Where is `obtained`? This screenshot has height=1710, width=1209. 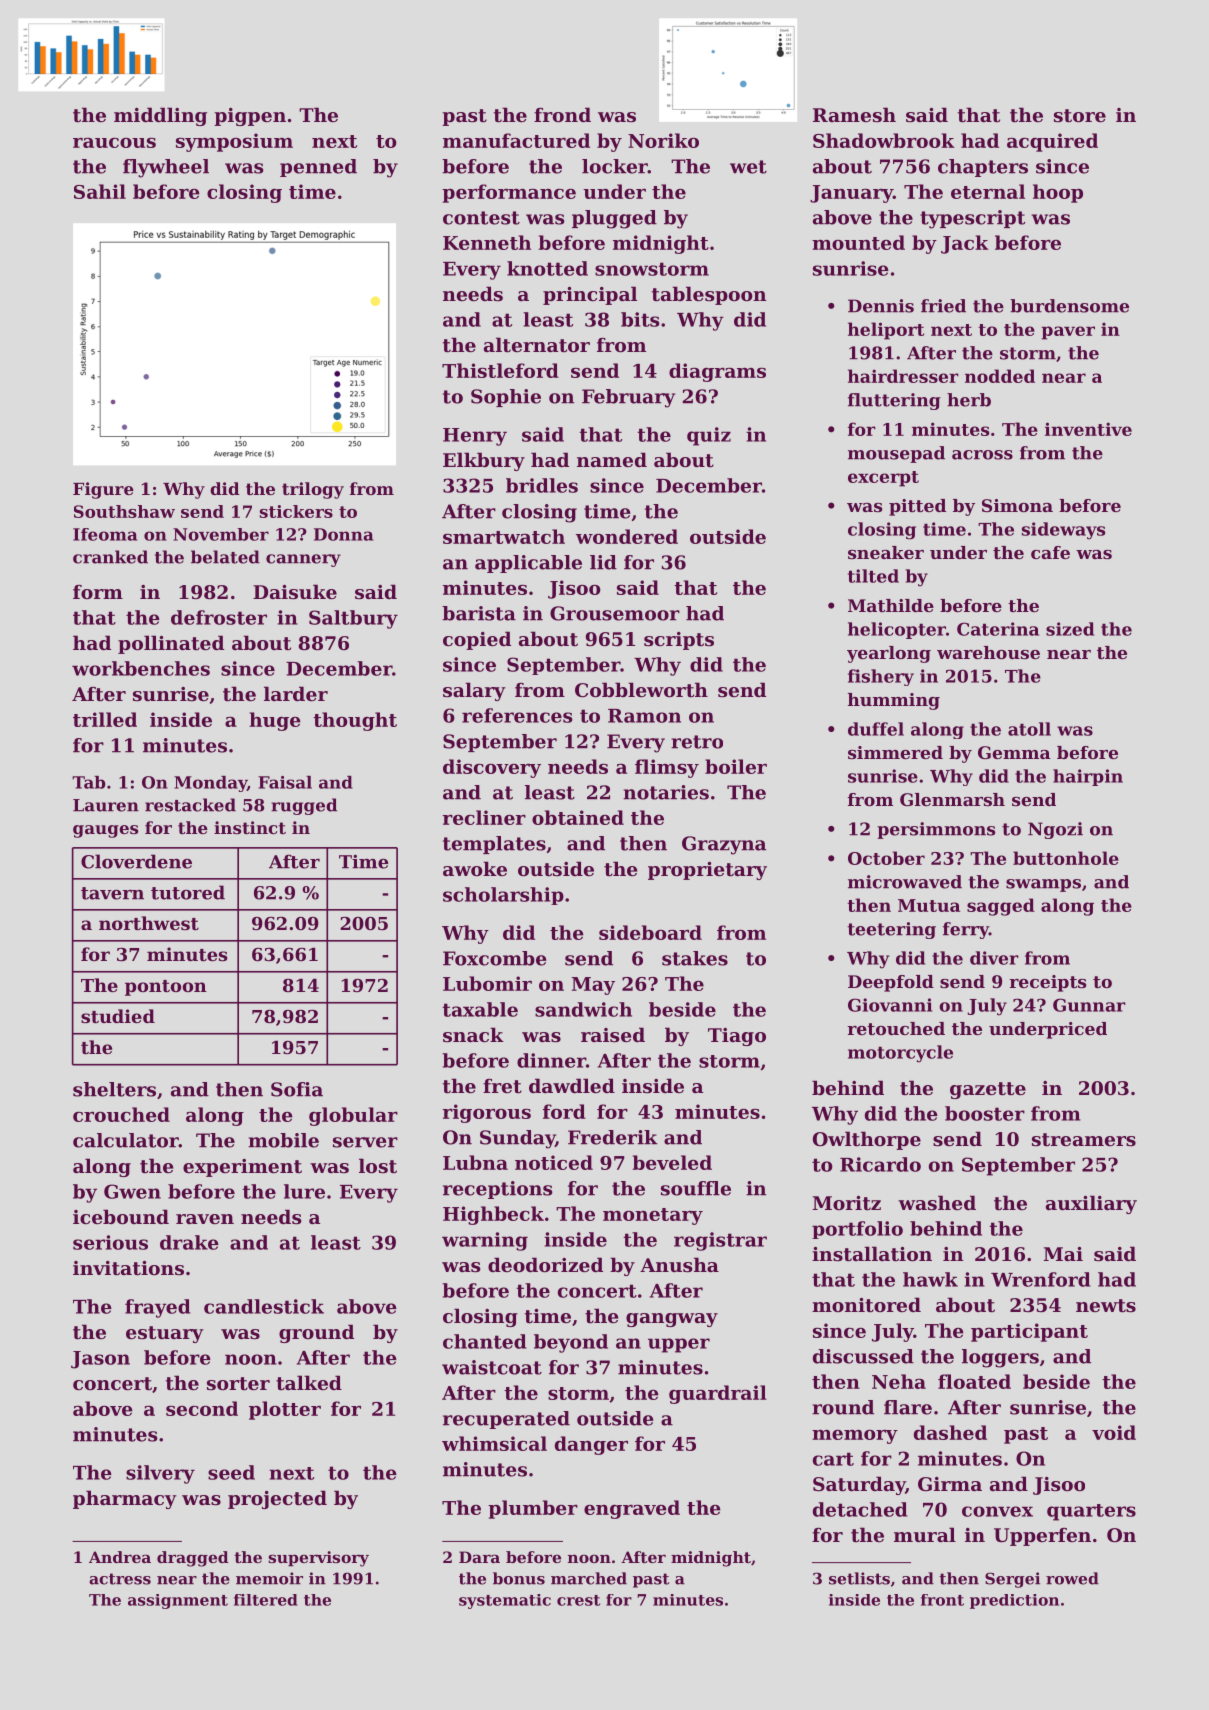
obtained is located at coordinates (578, 817).
